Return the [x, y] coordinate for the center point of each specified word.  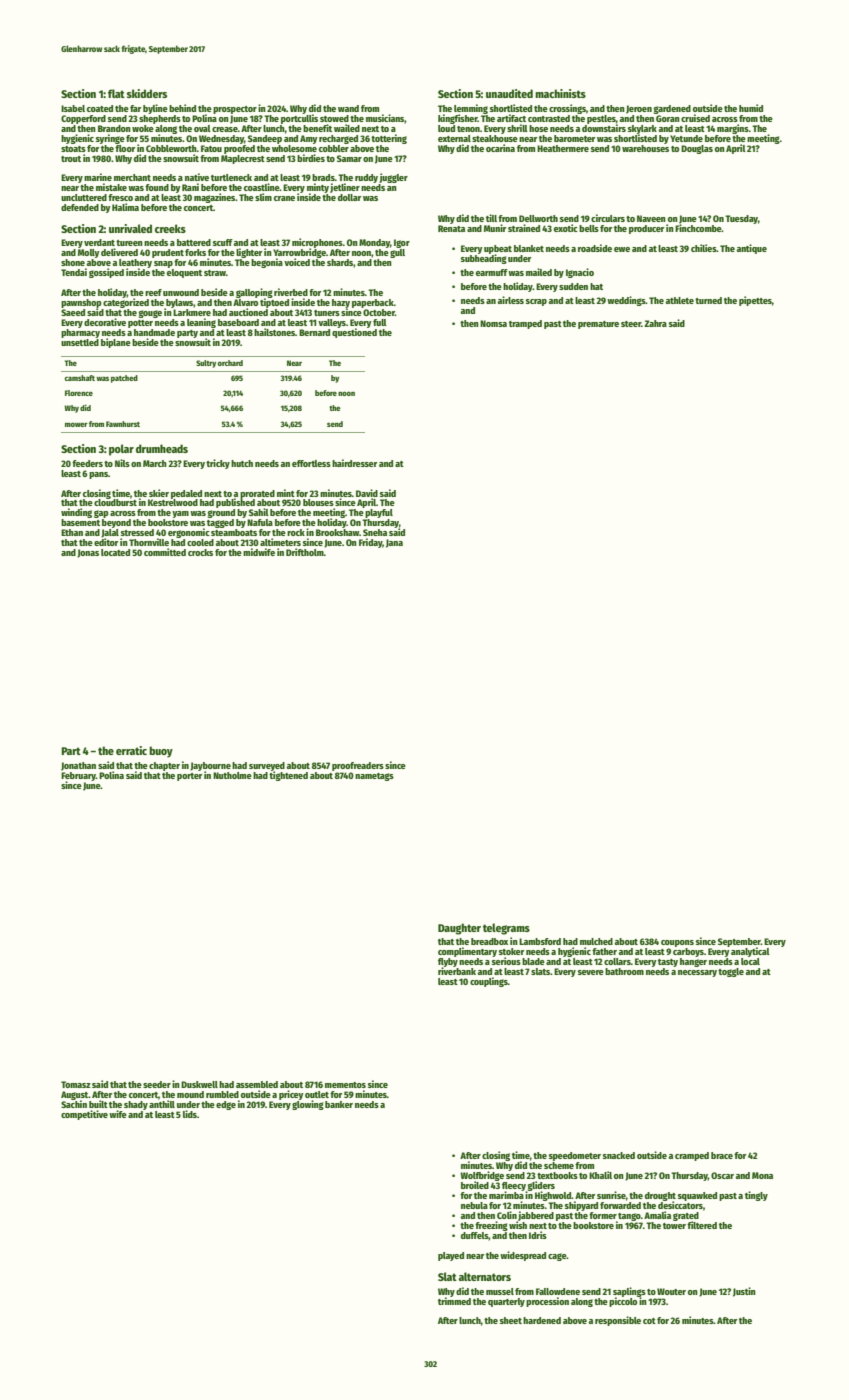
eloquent [184, 273]
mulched [596, 941]
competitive [84, 1115]
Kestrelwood [173, 502]
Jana [394, 543]
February [78, 776]
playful [379, 513]
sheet [511, 1320]
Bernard [314, 332]
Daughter [459, 929]
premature [598, 325]
